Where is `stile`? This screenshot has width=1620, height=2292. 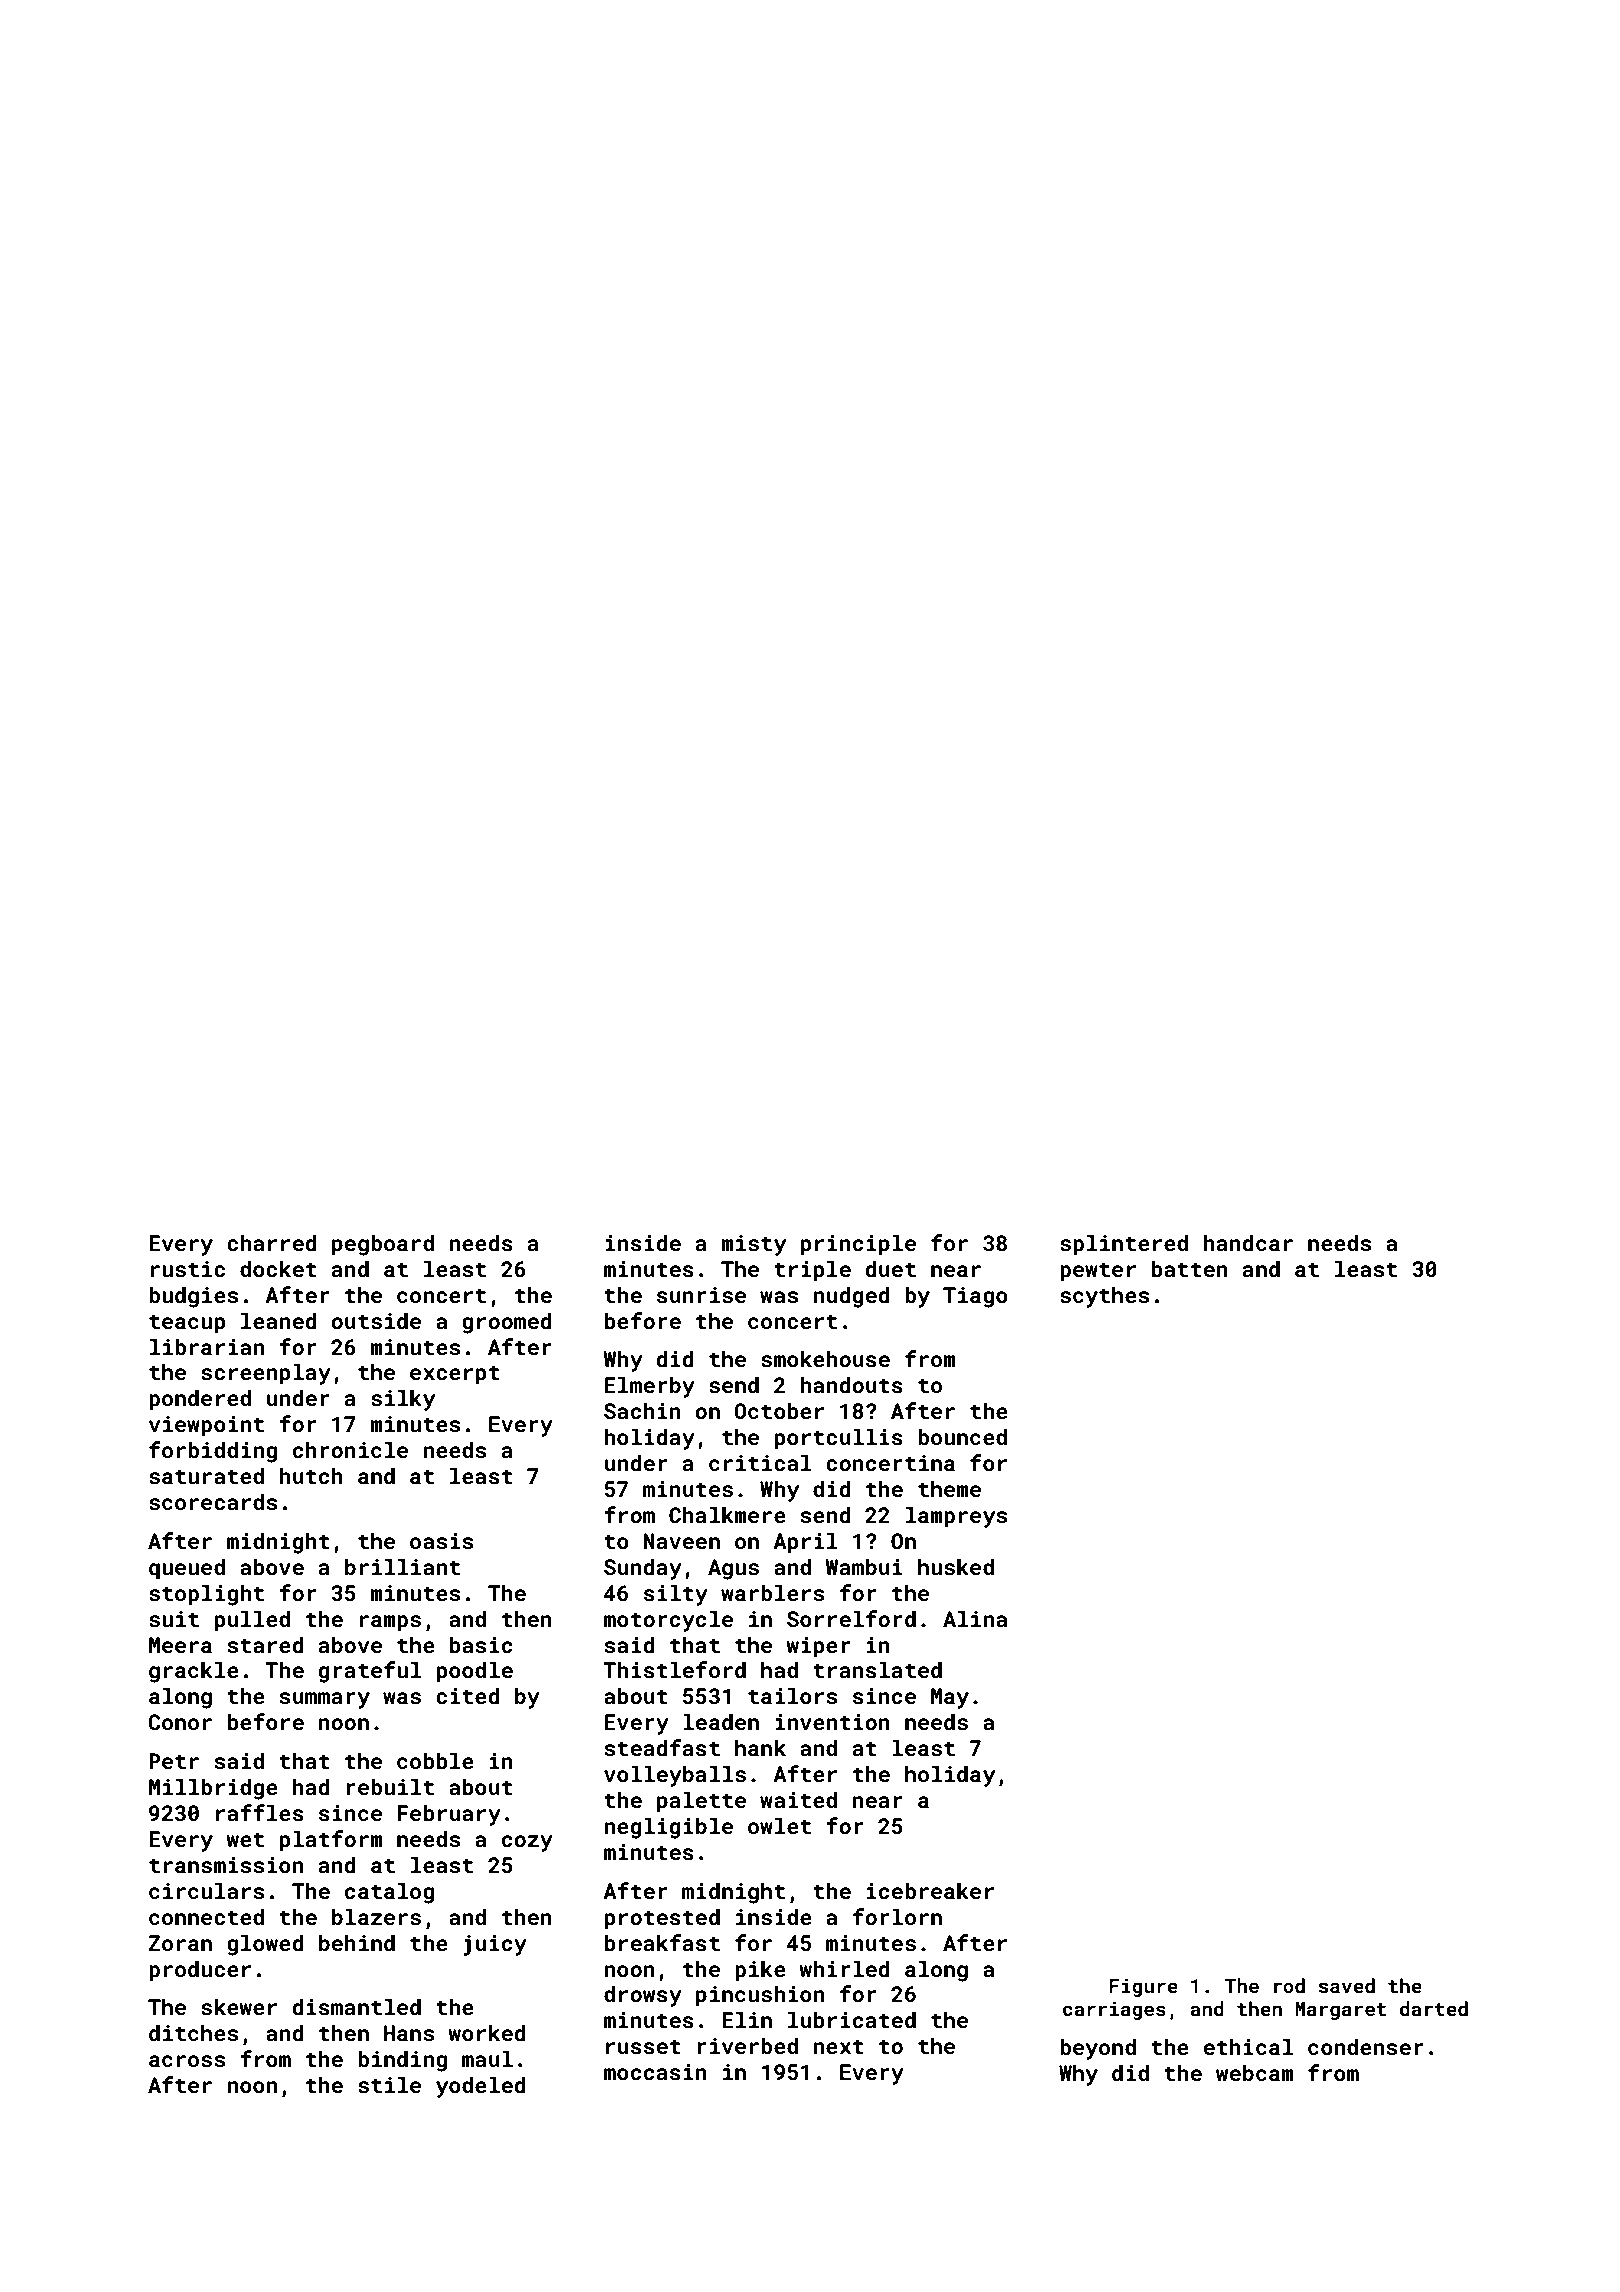
stile is located at coordinates (389, 2084).
